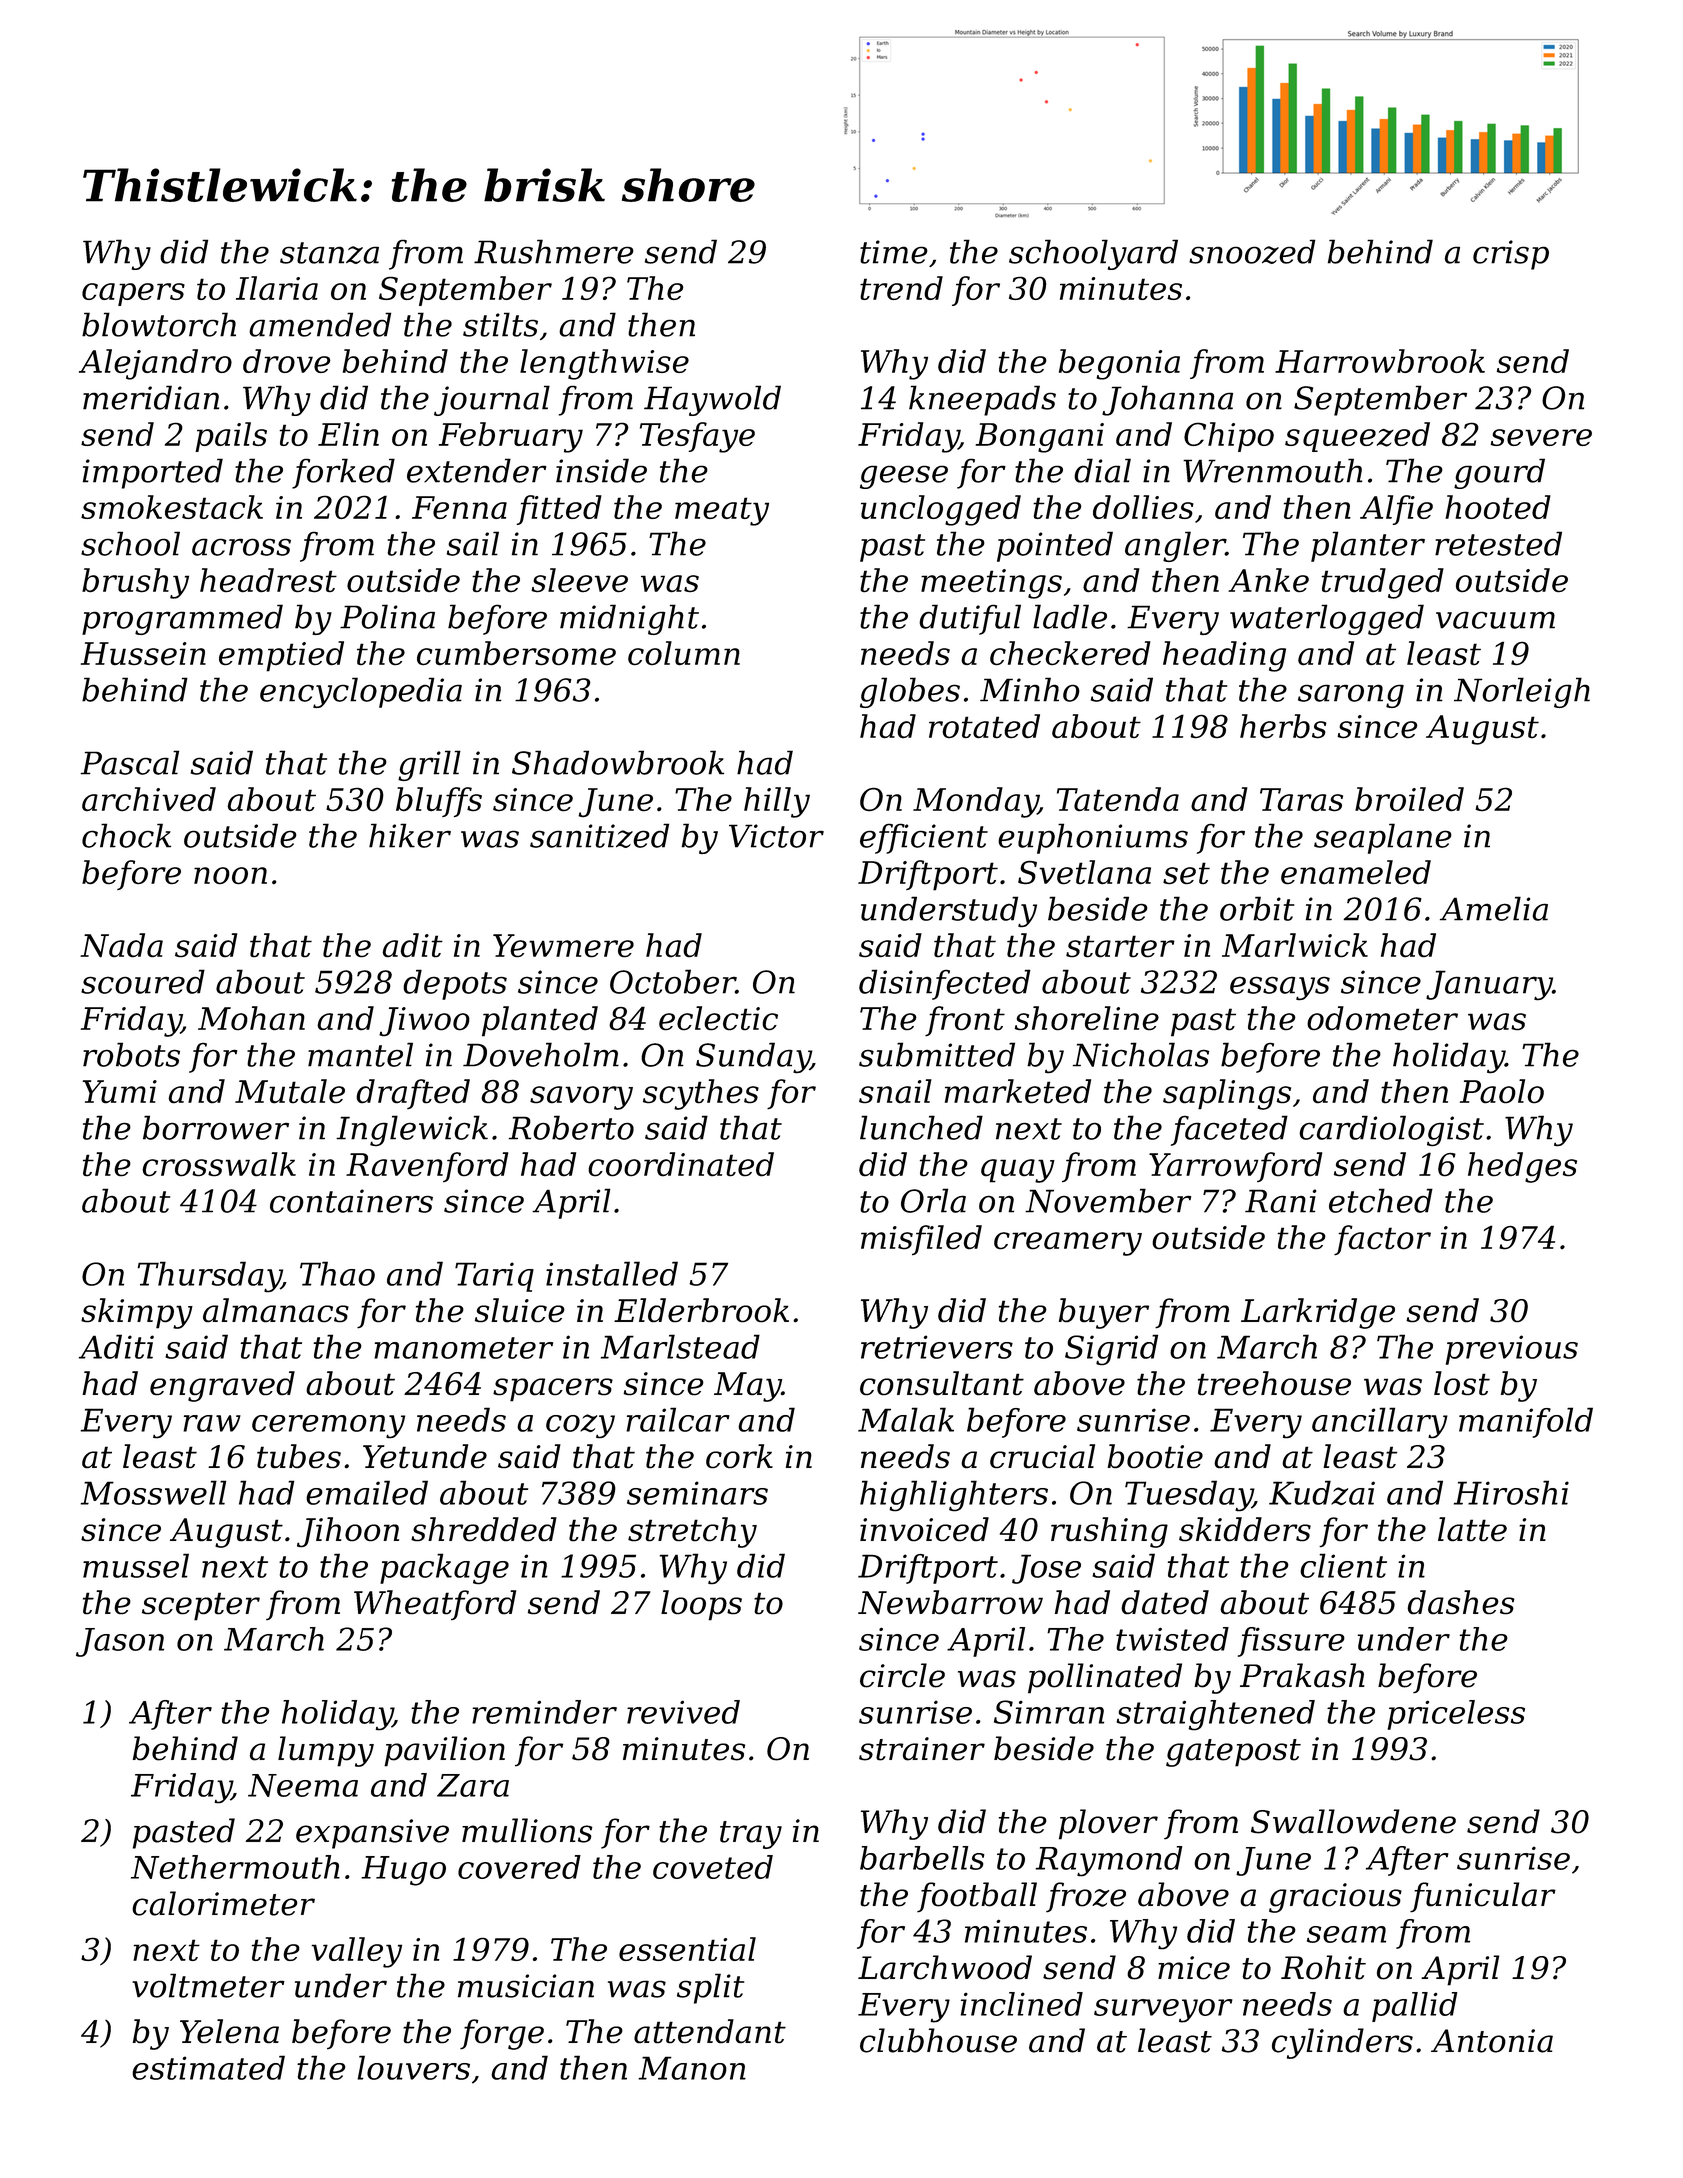 The height and width of the document is (2178, 1683). Describe the element at coordinates (1456, 1715) in the document. I see `priceless` at that location.
